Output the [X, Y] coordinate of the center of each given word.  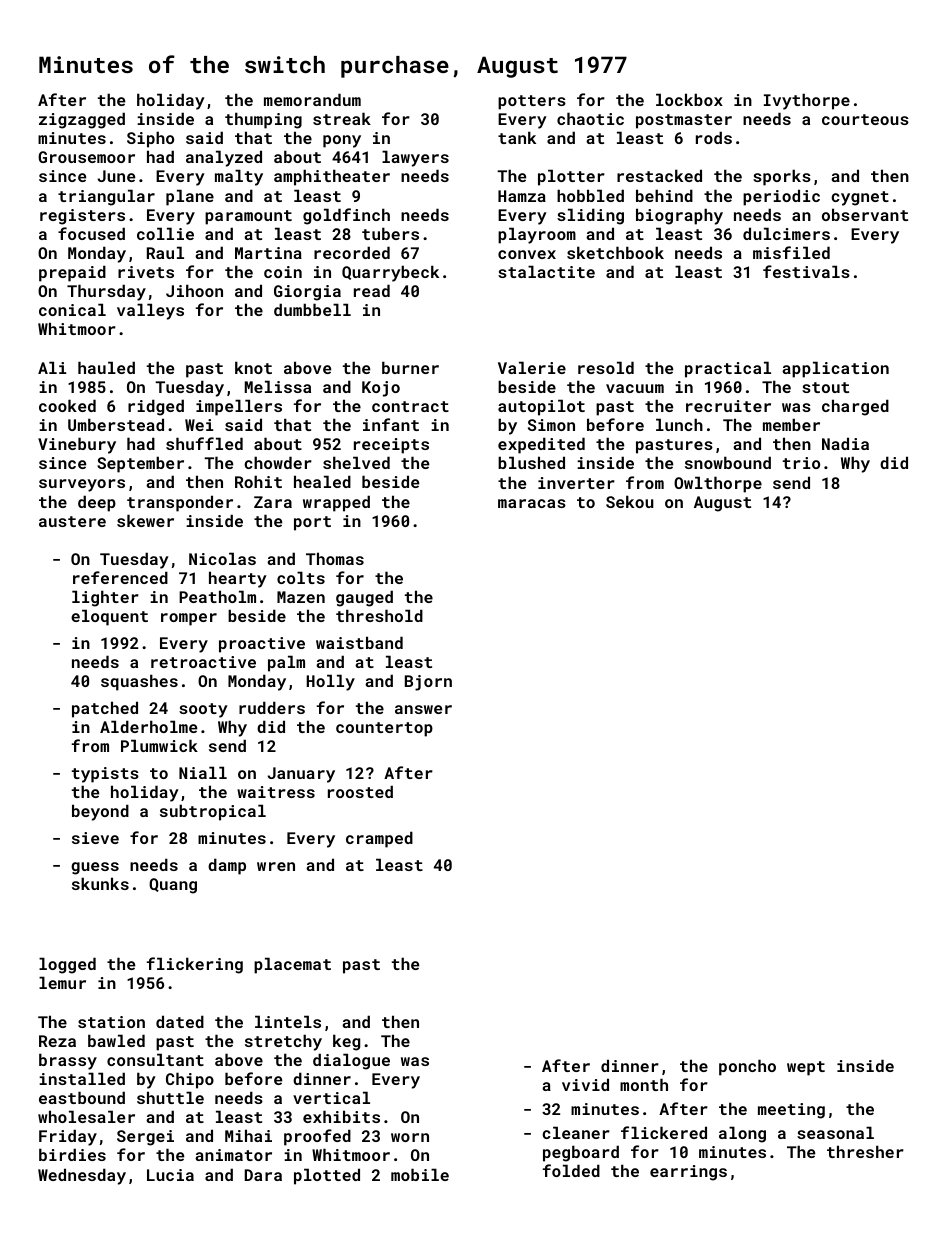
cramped [379, 839]
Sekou [630, 501]
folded [571, 1170]
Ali [52, 367]
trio [801, 463]
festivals [806, 271]
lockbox [689, 99]
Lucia [170, 1175]
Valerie [532, 367]
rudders [272, 707]
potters [532, 102]
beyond [100, 812]
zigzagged [82, 120]
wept [806, 1068]
